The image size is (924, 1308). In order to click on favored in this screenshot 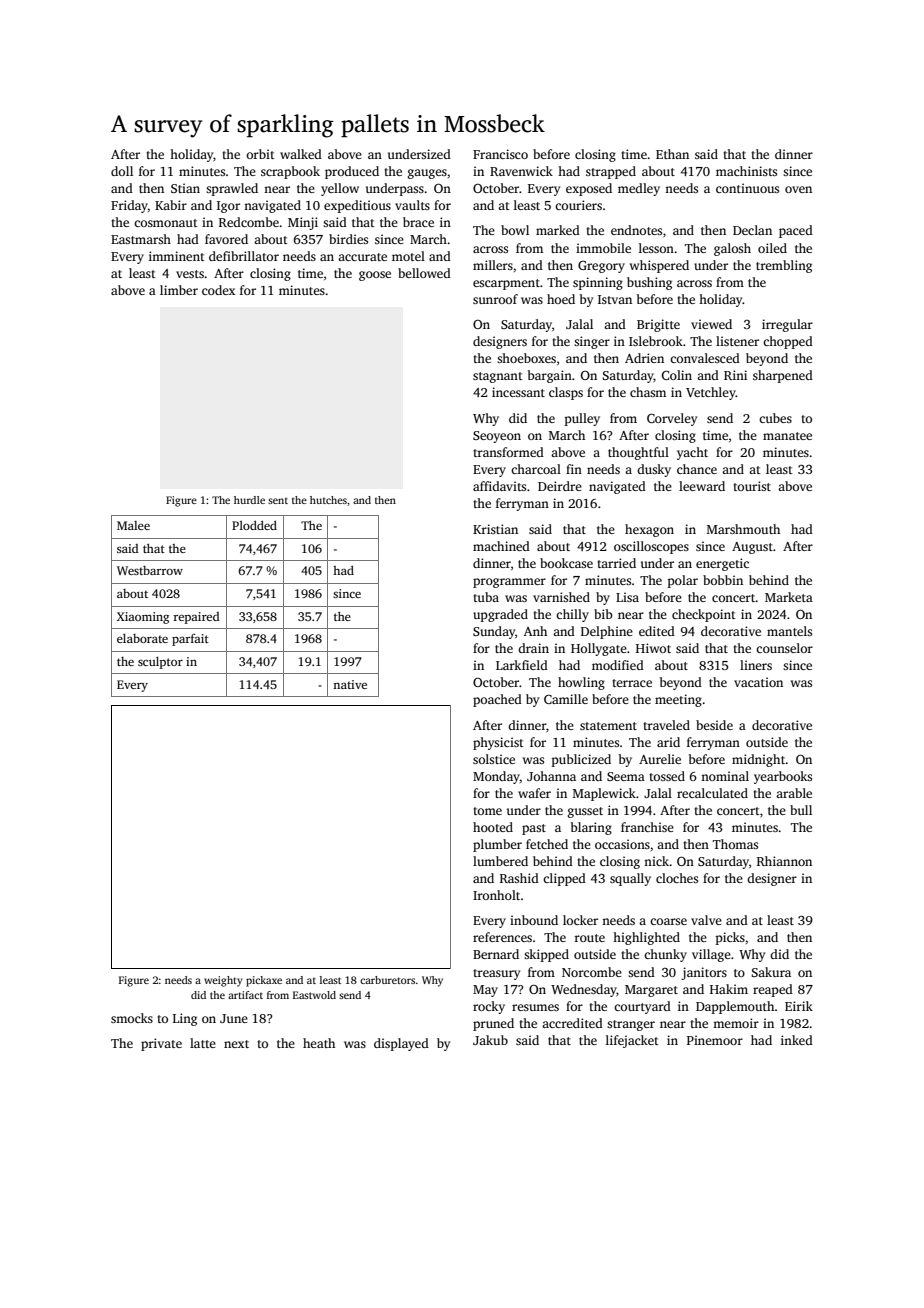, I will do `click(226, 239)`.
